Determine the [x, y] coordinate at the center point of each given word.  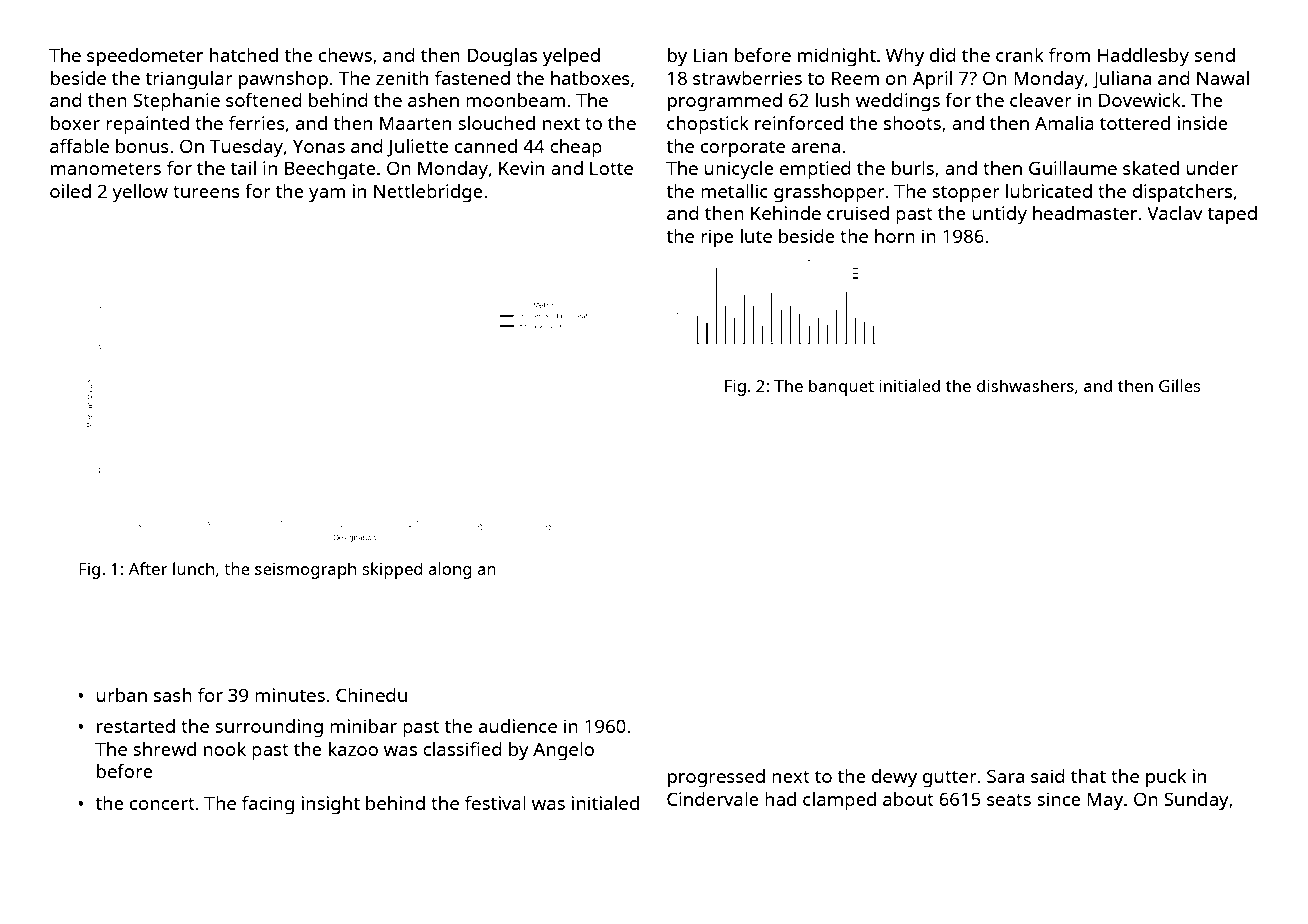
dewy [894, 778]
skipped [393, 570]
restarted [136, 726]
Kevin [521, 168]
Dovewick [1140, 100]
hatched [244, 55]
